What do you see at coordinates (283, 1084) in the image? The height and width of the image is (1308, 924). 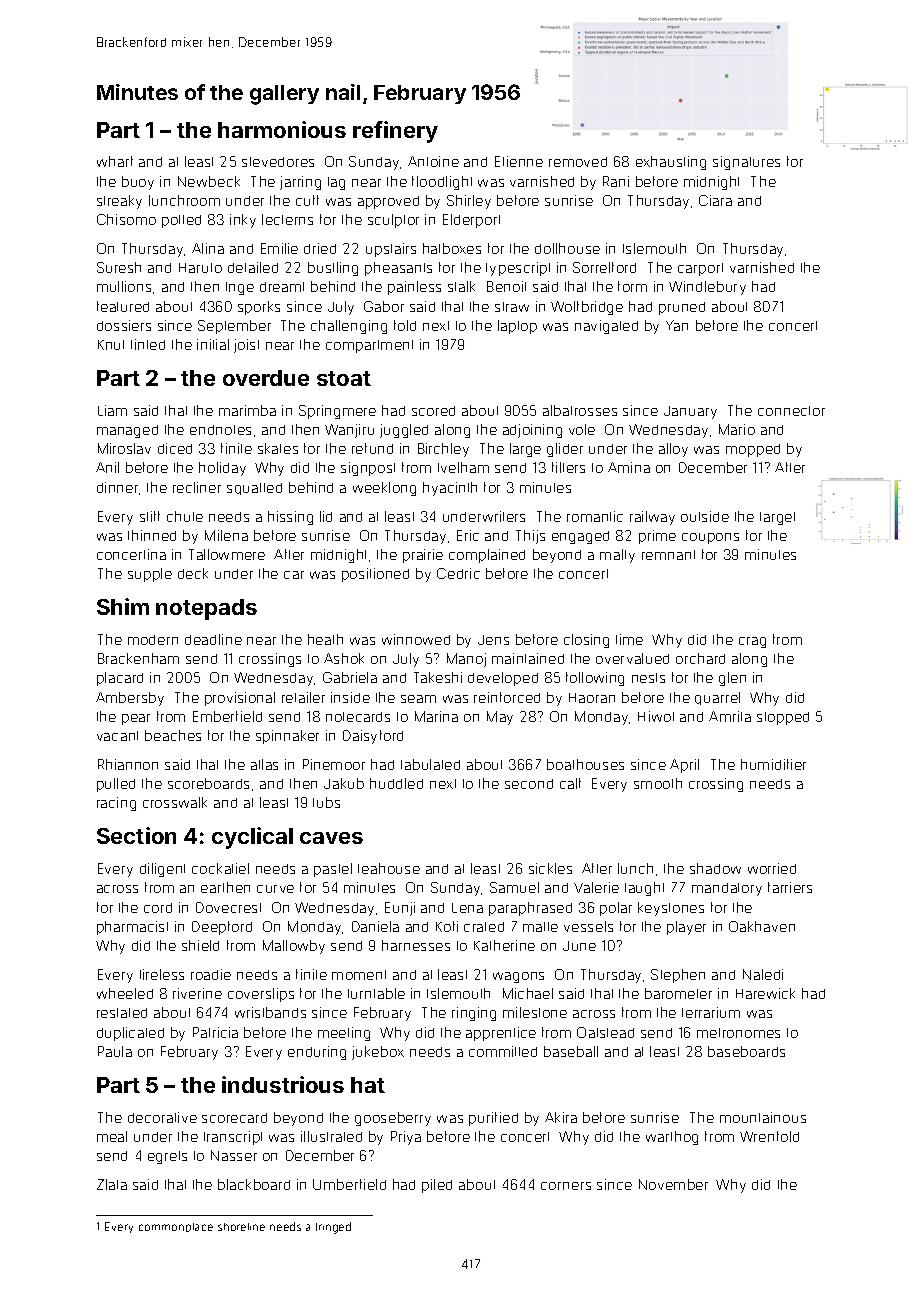 I see `industrious` at bounding box center [283, 1084].
